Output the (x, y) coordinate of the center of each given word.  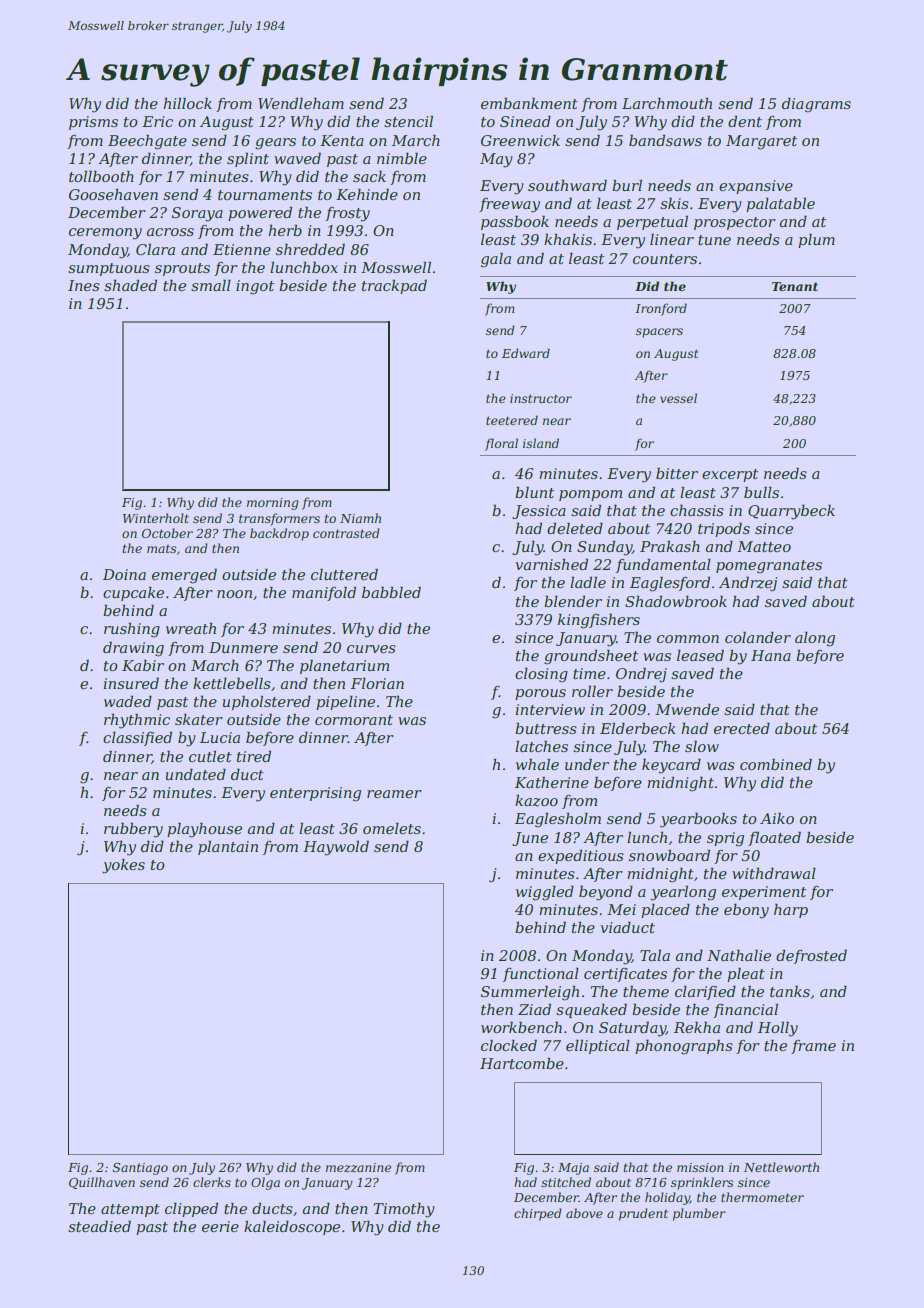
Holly (778, 1029)
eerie (220, 1226)
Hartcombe (522, 1063)
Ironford (661, 309)
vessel (678, 398)
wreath (191, 628)
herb (285, 230)
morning (273, 504)
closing (541, 675)
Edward (526, 353)
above (584, 1213)
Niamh (360, 518)
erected (742, 728)
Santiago (140, 1169)
